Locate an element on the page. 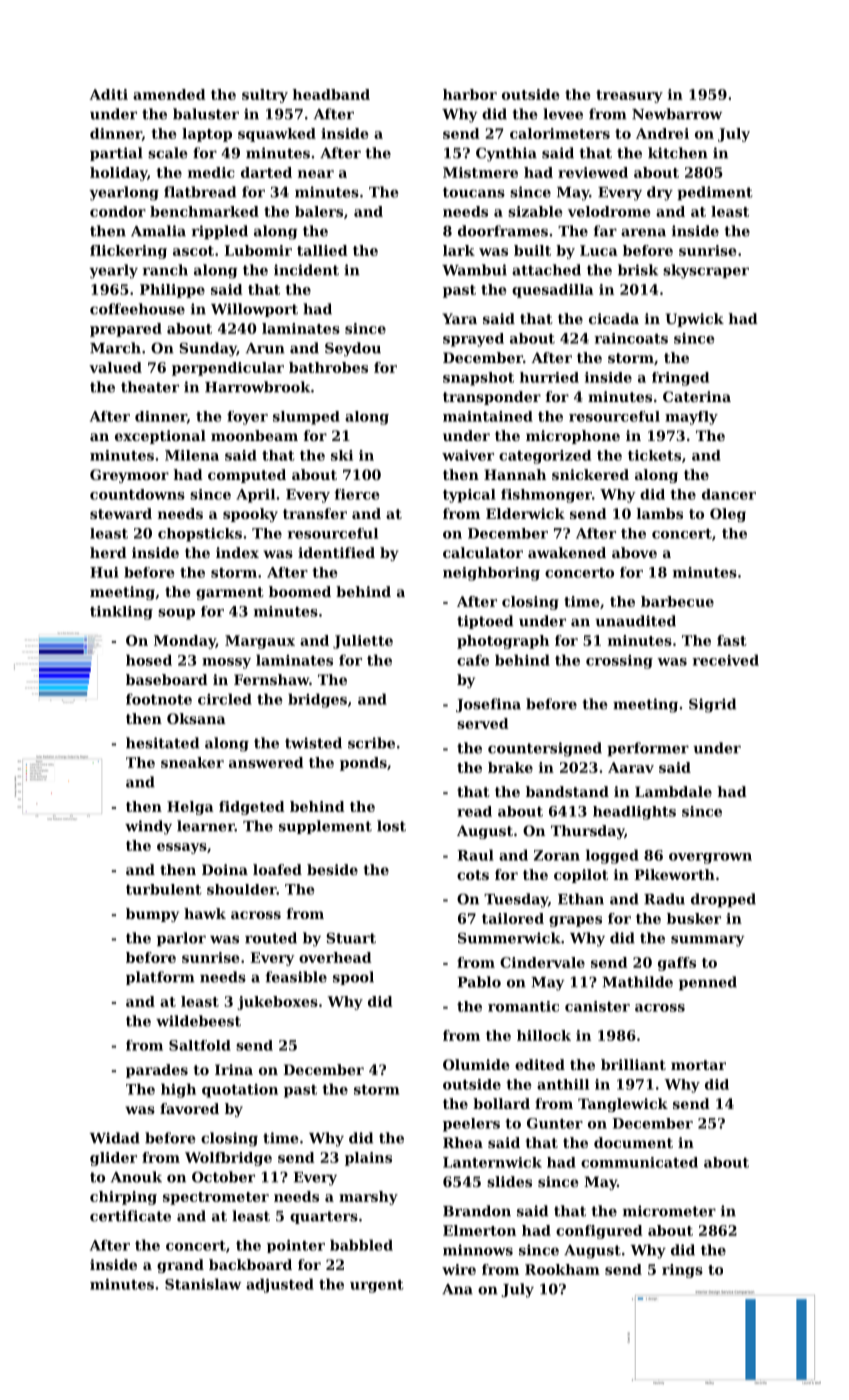 Image resolution: width=849 pixels, height=1400 pixels. harbor is located at coordinates (470, 94).
